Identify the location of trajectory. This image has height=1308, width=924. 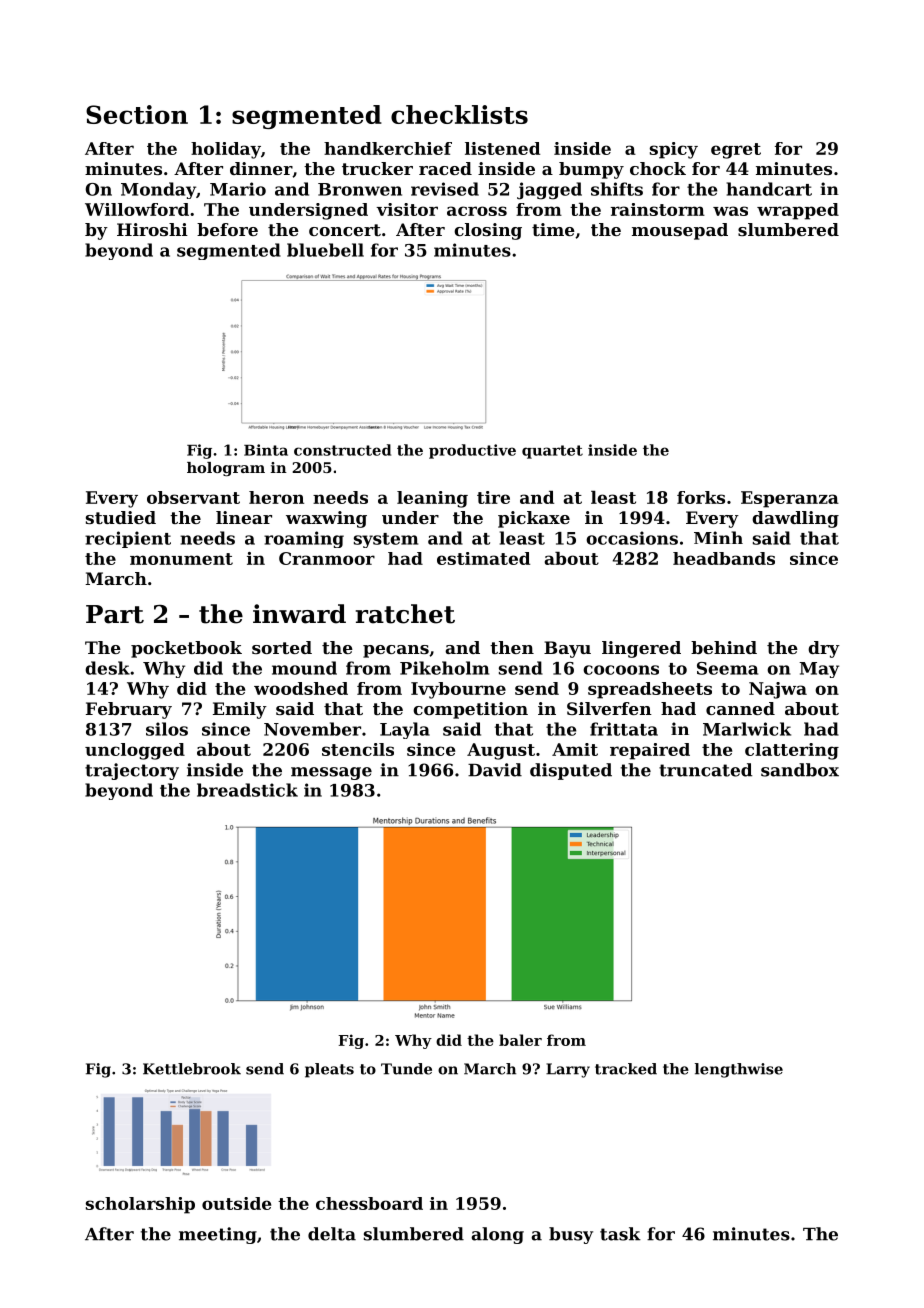
(132, 771).
